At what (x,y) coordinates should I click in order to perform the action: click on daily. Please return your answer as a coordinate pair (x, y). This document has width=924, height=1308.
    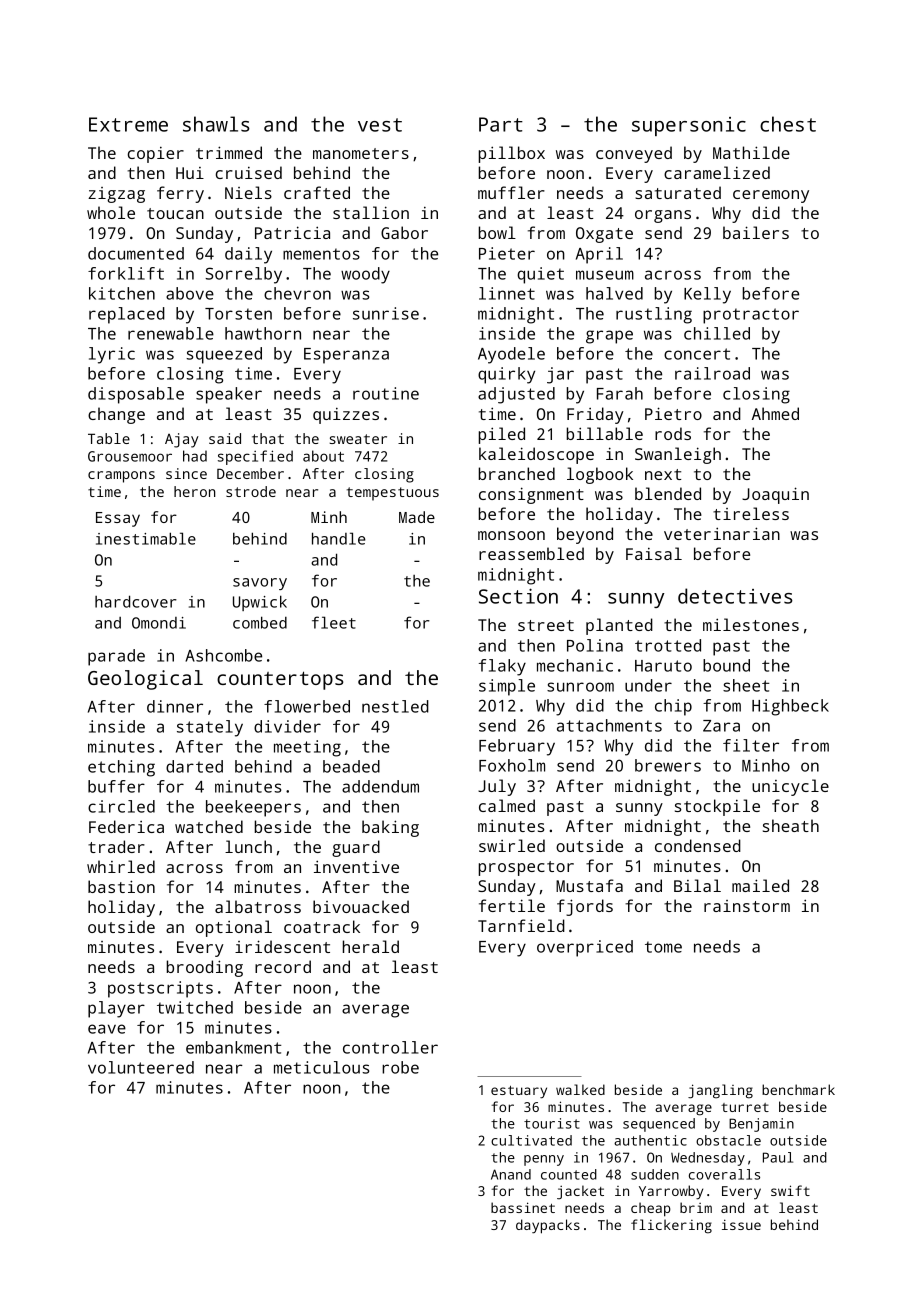
    Looking at the image, I should click on (248, 255).
